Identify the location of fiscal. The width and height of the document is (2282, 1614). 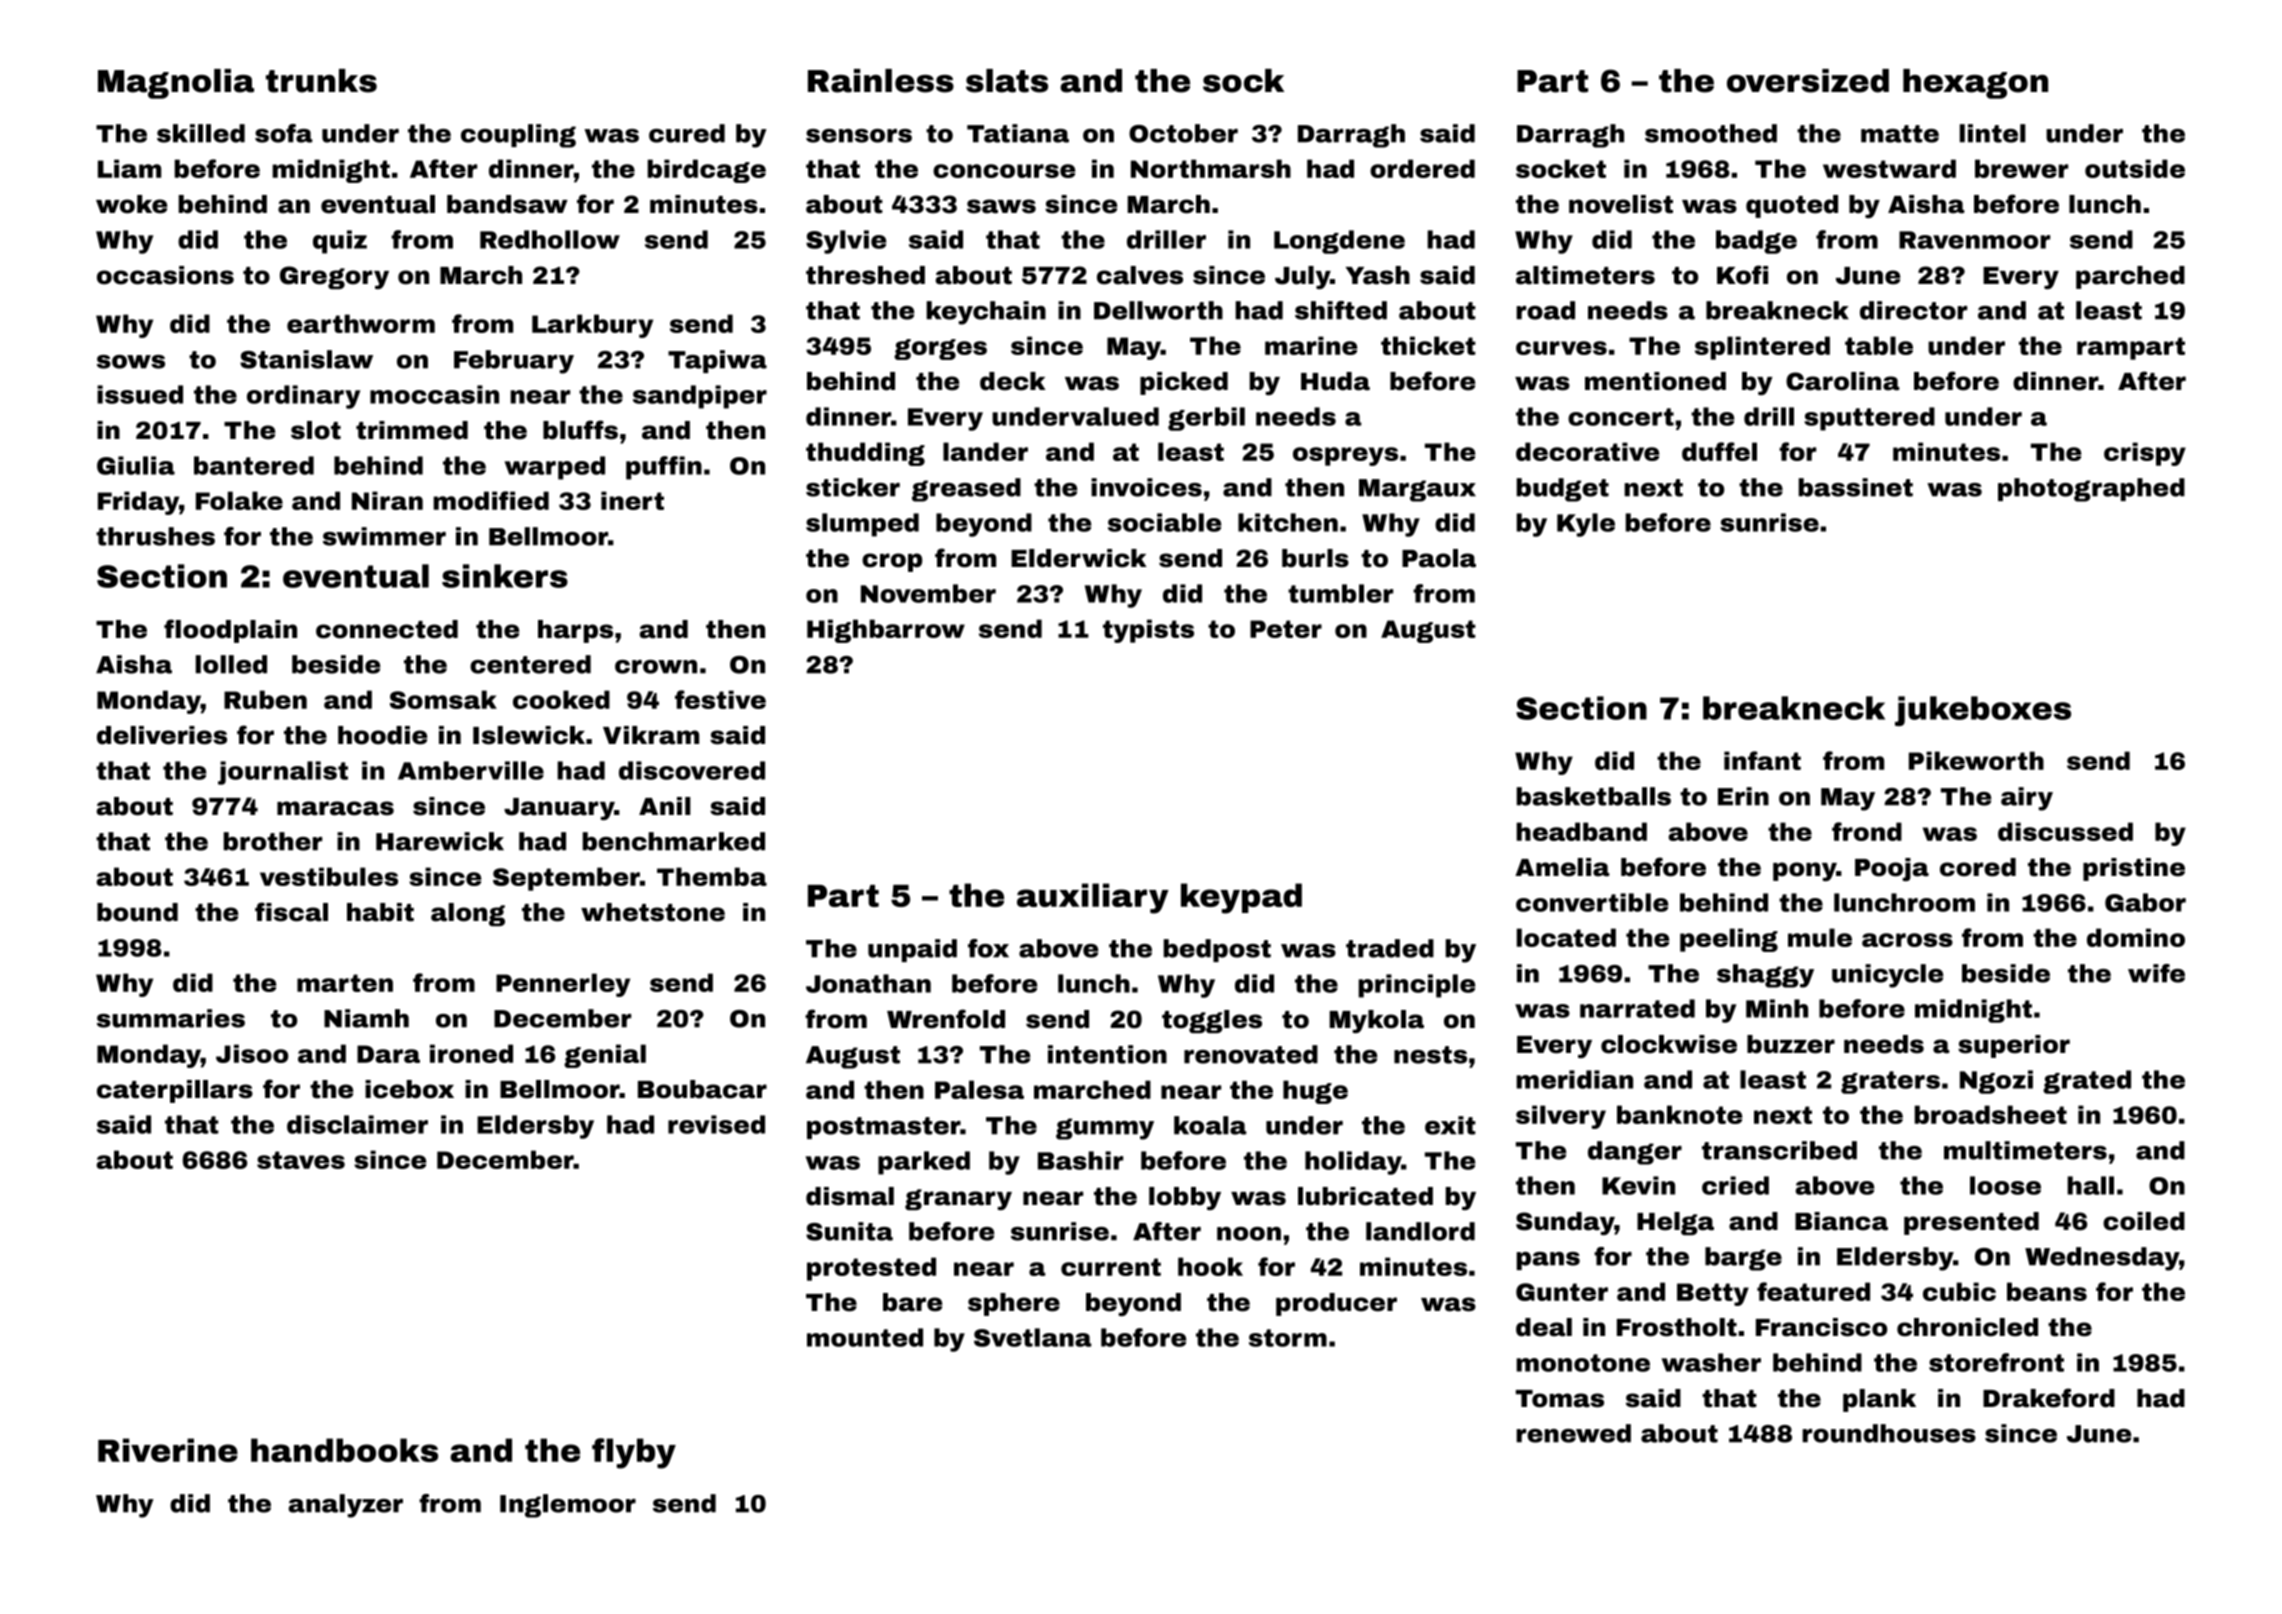
(291, 912).
